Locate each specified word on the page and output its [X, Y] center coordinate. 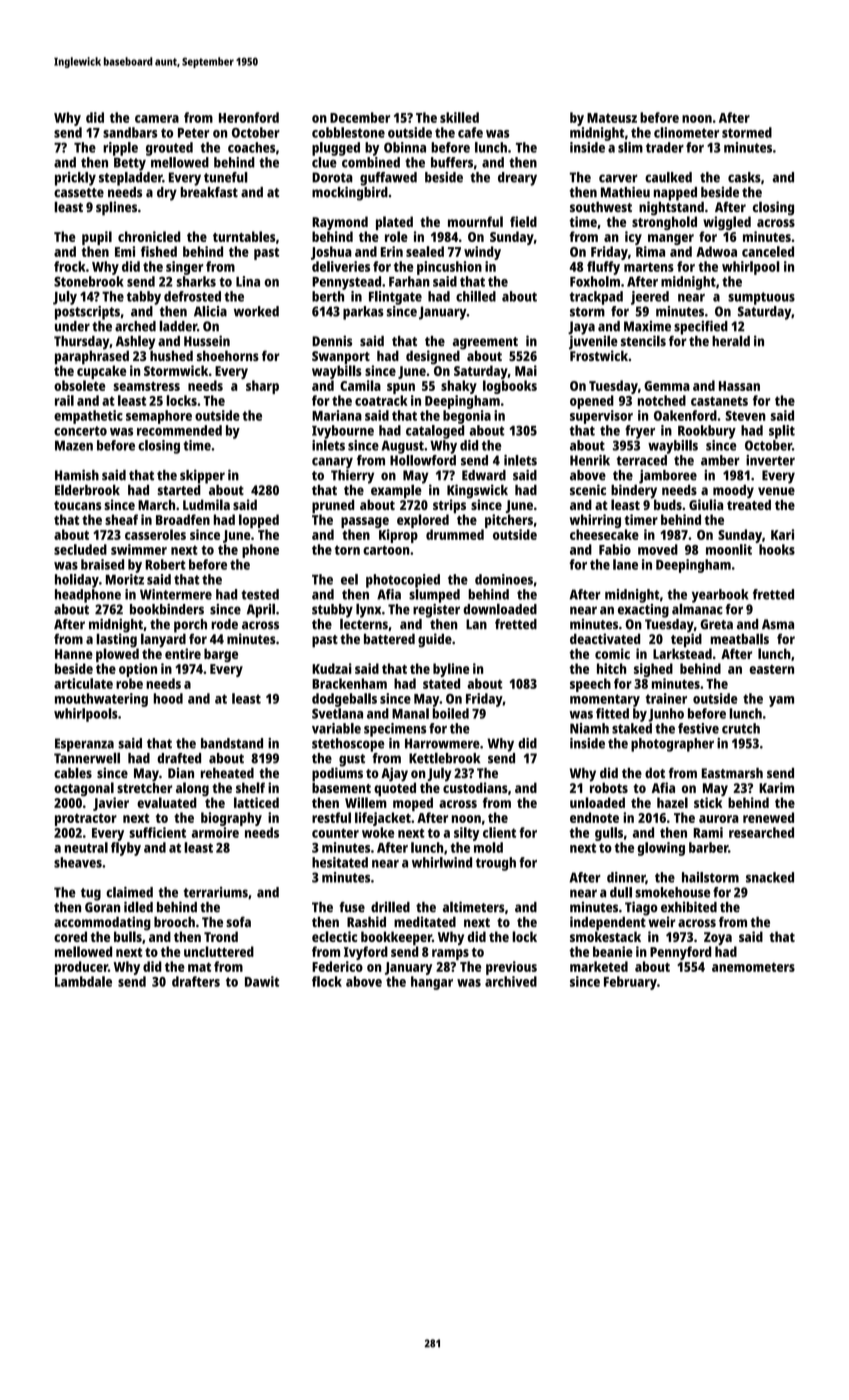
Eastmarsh [732, 773]
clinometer [686, 132]
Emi [125, 251]
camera [157, 119]
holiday [77, 581]
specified [701, 327]
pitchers [509, 521]
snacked [770, 877]
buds [668, 504]
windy [482, 253]
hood [168, 698]
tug [91, 894]
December [360, 117]
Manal [410, 713]
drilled [390, 907]
